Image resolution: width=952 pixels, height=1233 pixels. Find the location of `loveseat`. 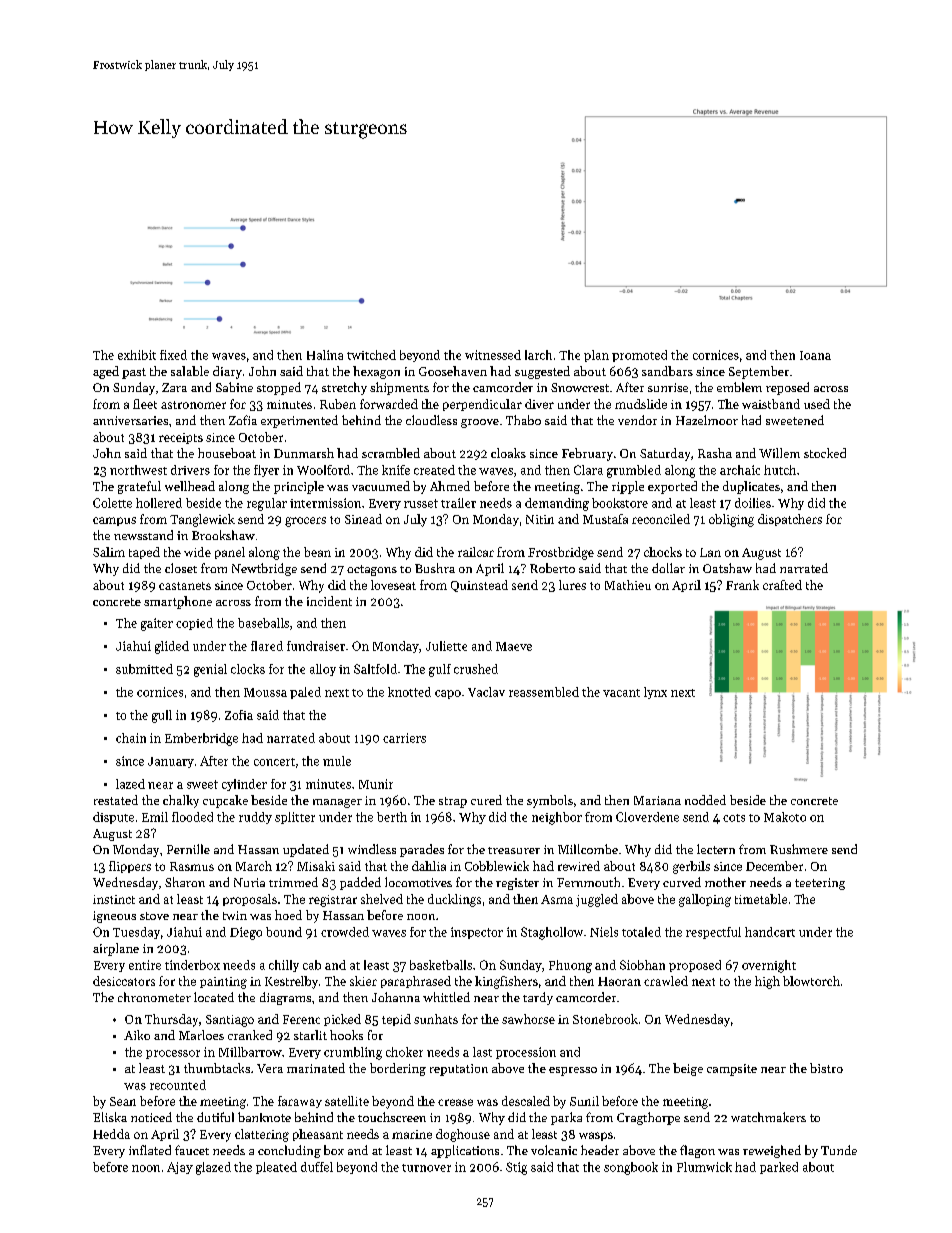

loveseat is located at coordinates (393, 585).
